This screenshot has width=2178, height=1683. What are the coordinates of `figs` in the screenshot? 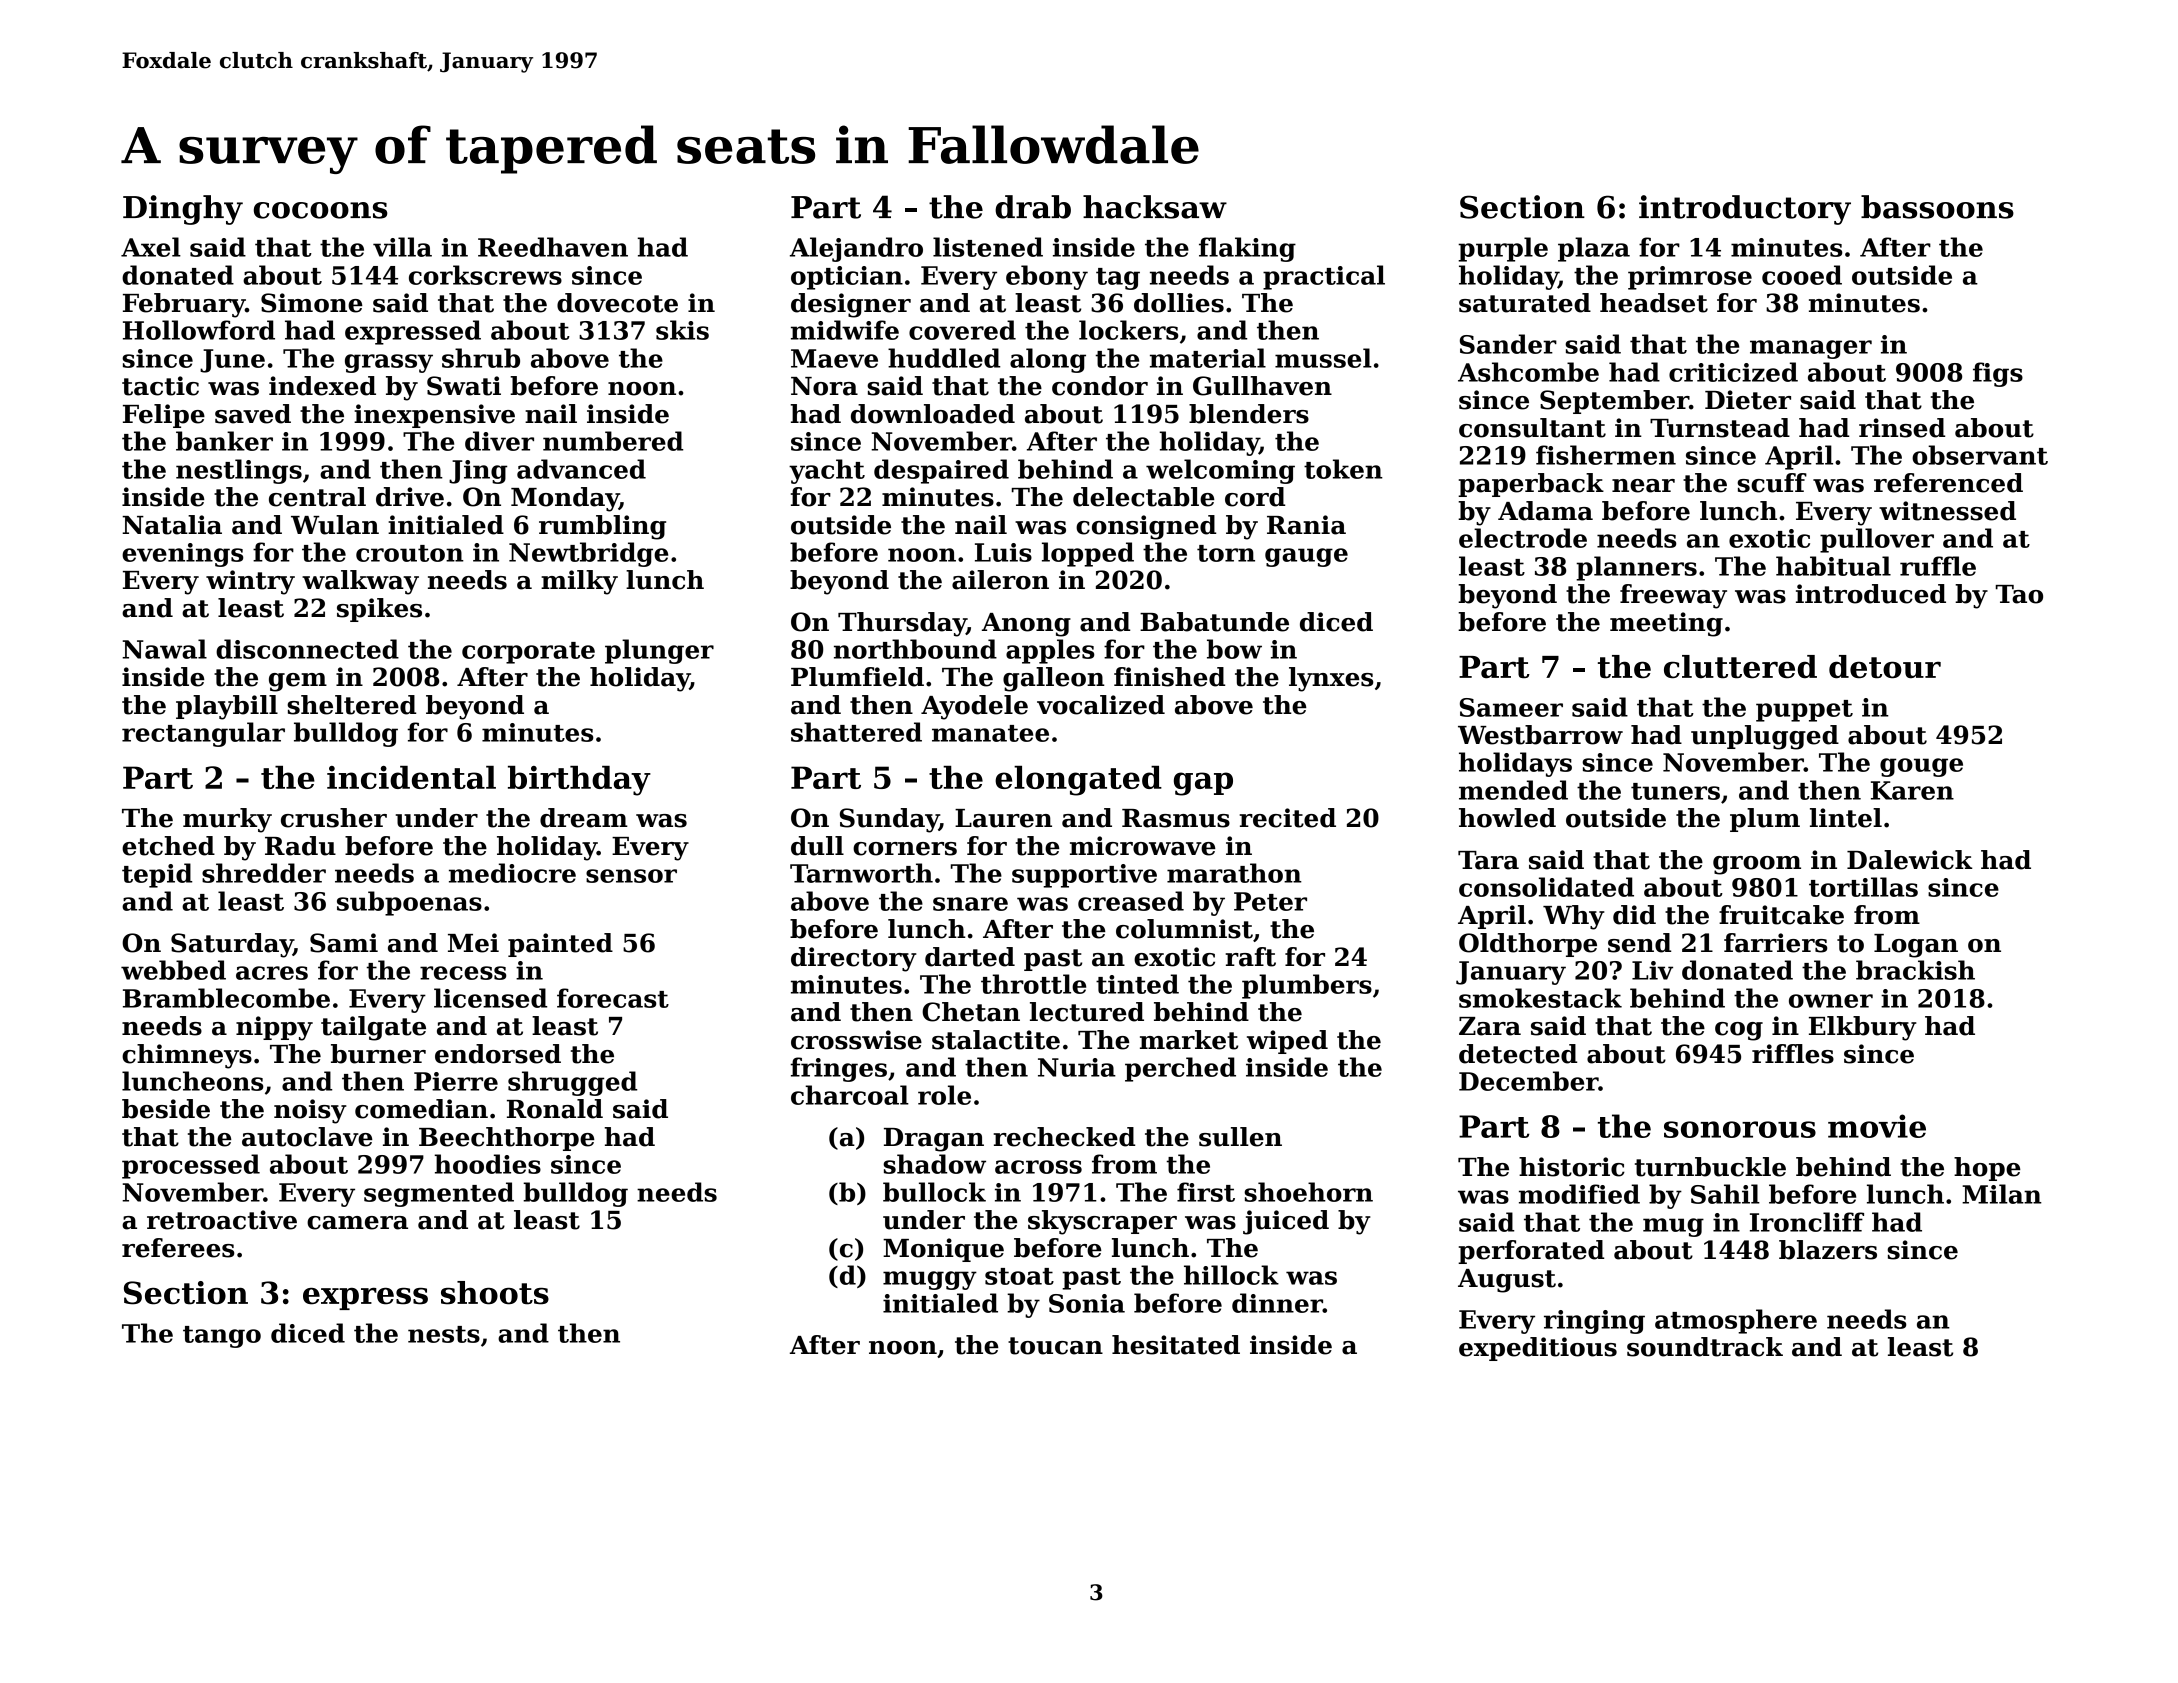 It's located at (1998, 374).
